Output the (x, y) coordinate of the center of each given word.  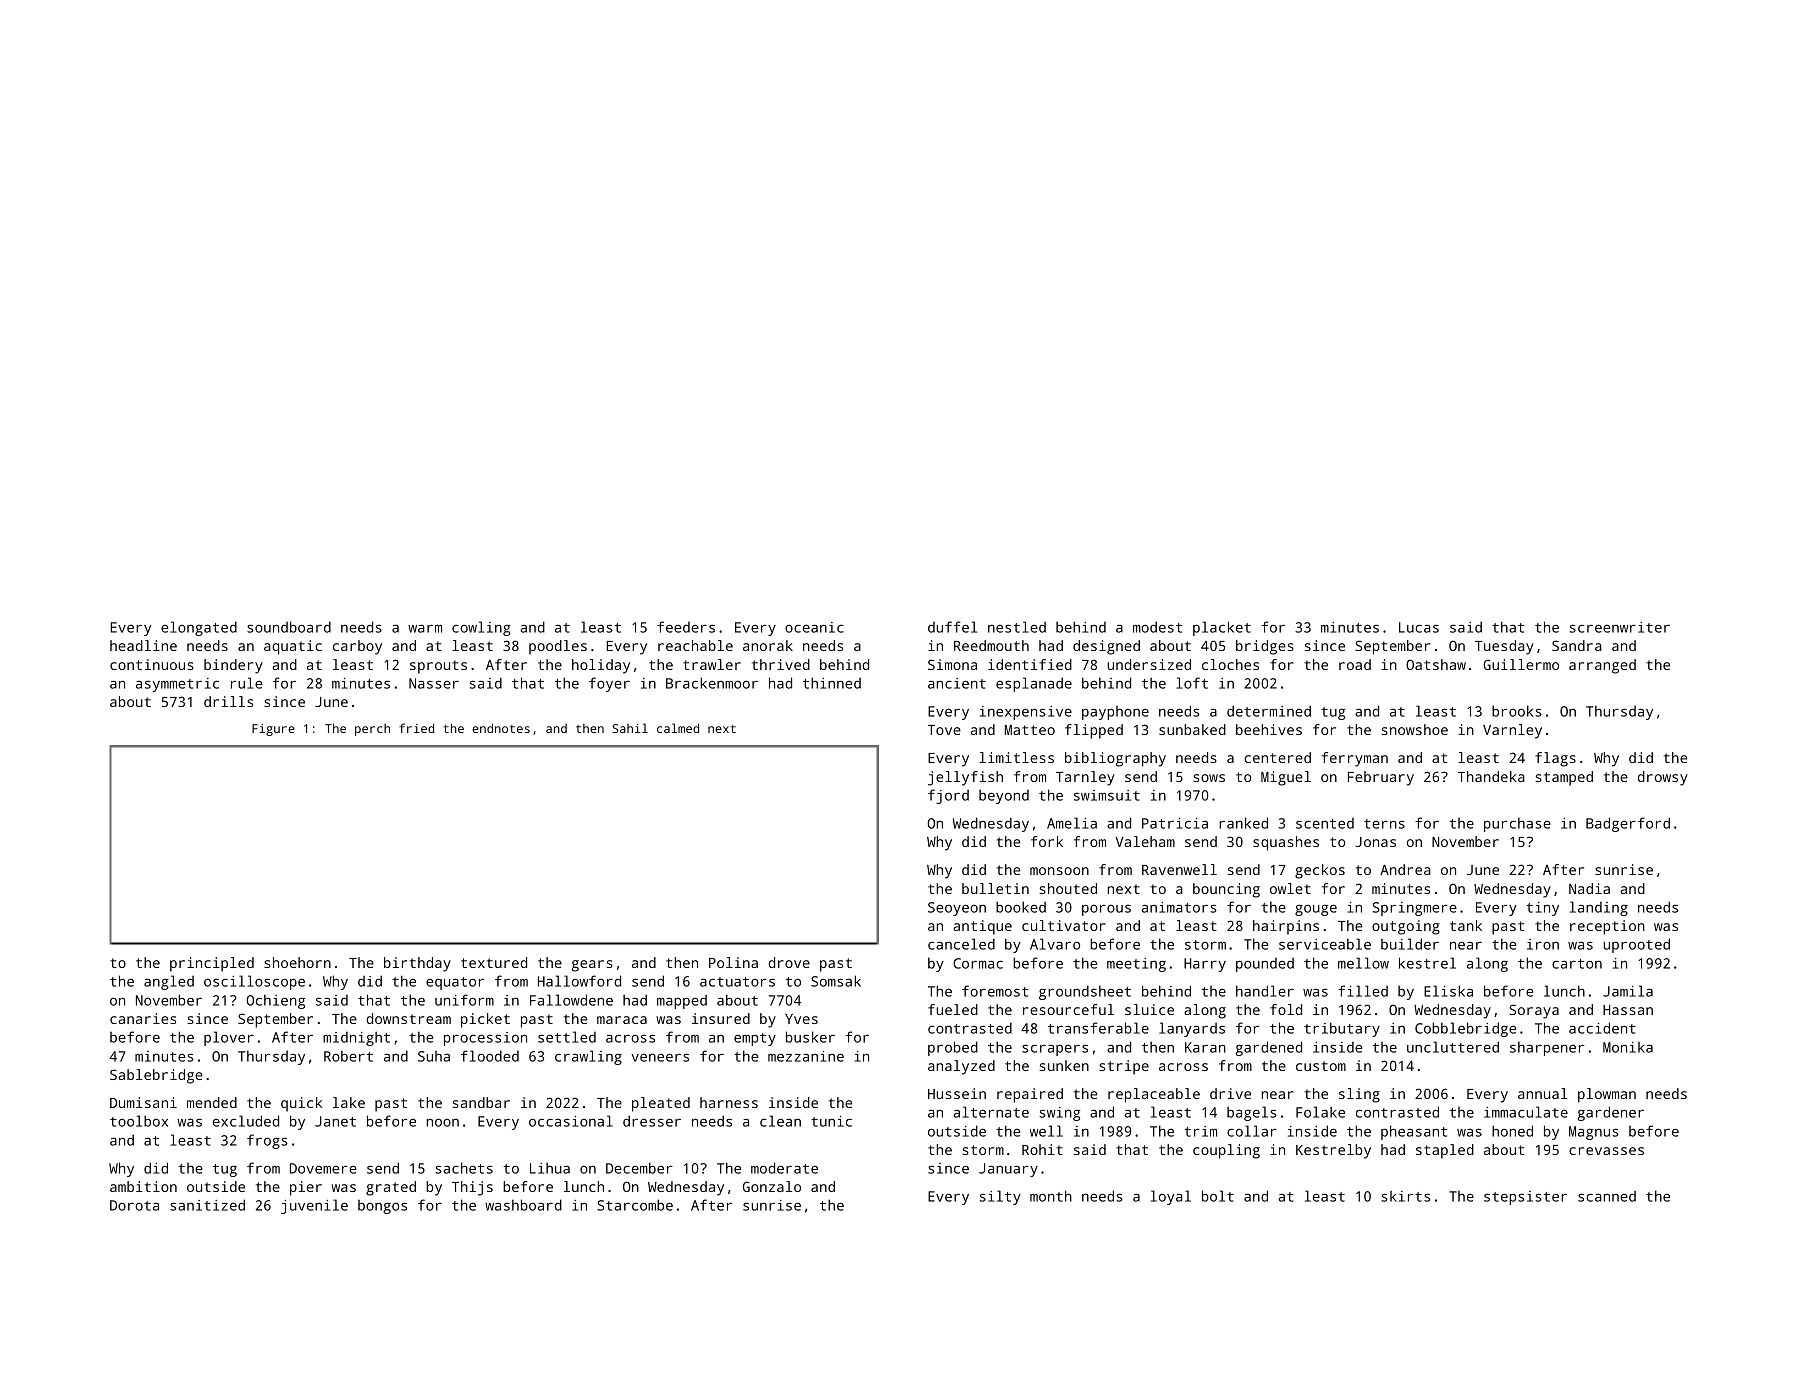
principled (212, 964)
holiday (601, 666)
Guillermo (1521, 664)
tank (1466, 925)
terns (1384, 824)
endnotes (501, 728)
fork (1047, 841)
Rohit (1042, 1149)
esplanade (1034, 684)
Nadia (1589, 888)
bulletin (995, 888)
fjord (948, 796)
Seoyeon (957, 909)
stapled (1445, 1151)
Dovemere (323, 1168)
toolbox (139, 1121)
